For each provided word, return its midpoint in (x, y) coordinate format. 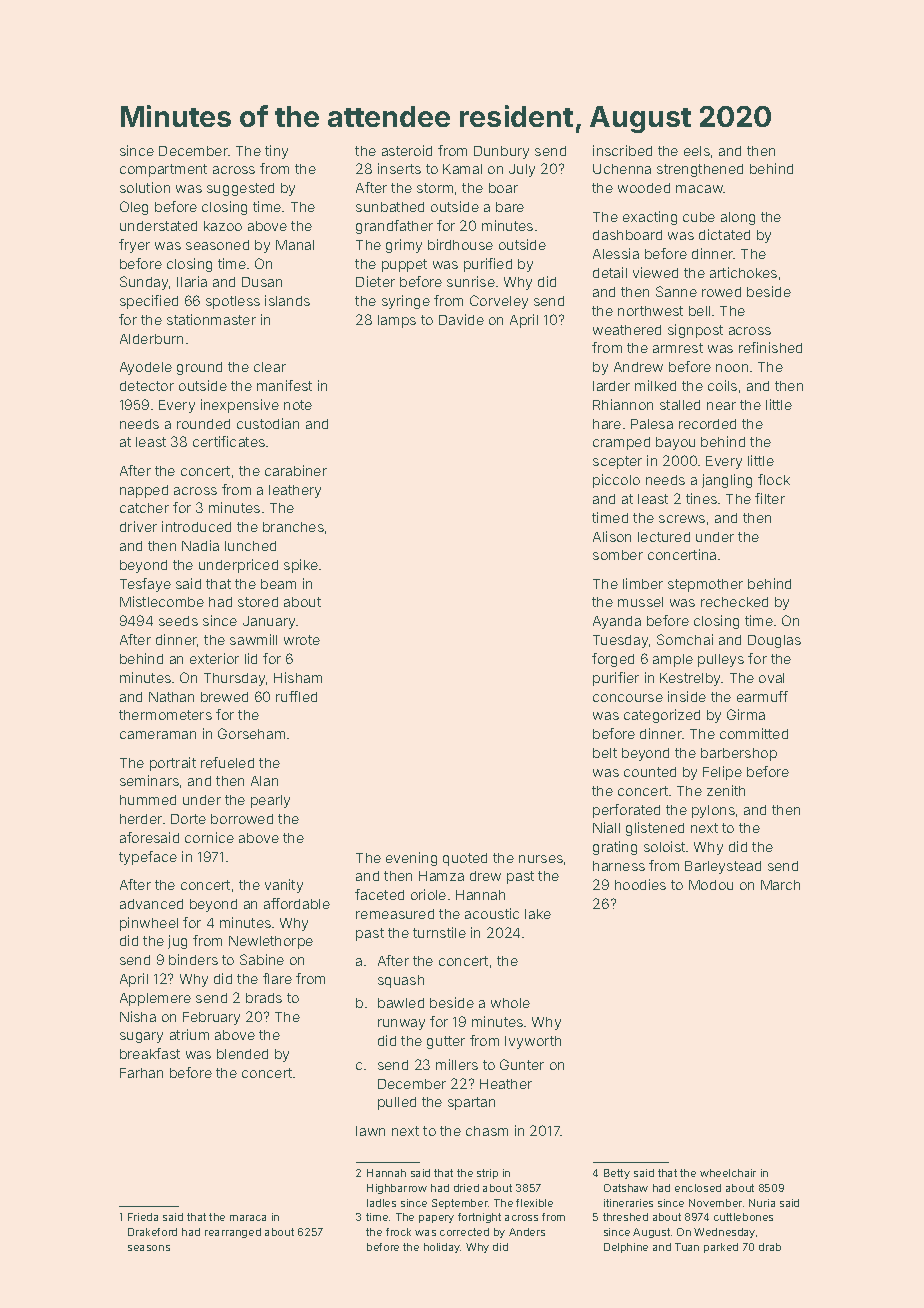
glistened (655, 829)
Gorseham (251, 733)
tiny (276, 152)
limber (643, 583)
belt (605, 753)
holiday (442, 1248)
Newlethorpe (271, 942)
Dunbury (501, 152)
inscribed (622, 150)
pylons (713, 811)
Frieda (143, 1217)
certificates (229, 441)
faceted (379, 894)
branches (293, 527)
